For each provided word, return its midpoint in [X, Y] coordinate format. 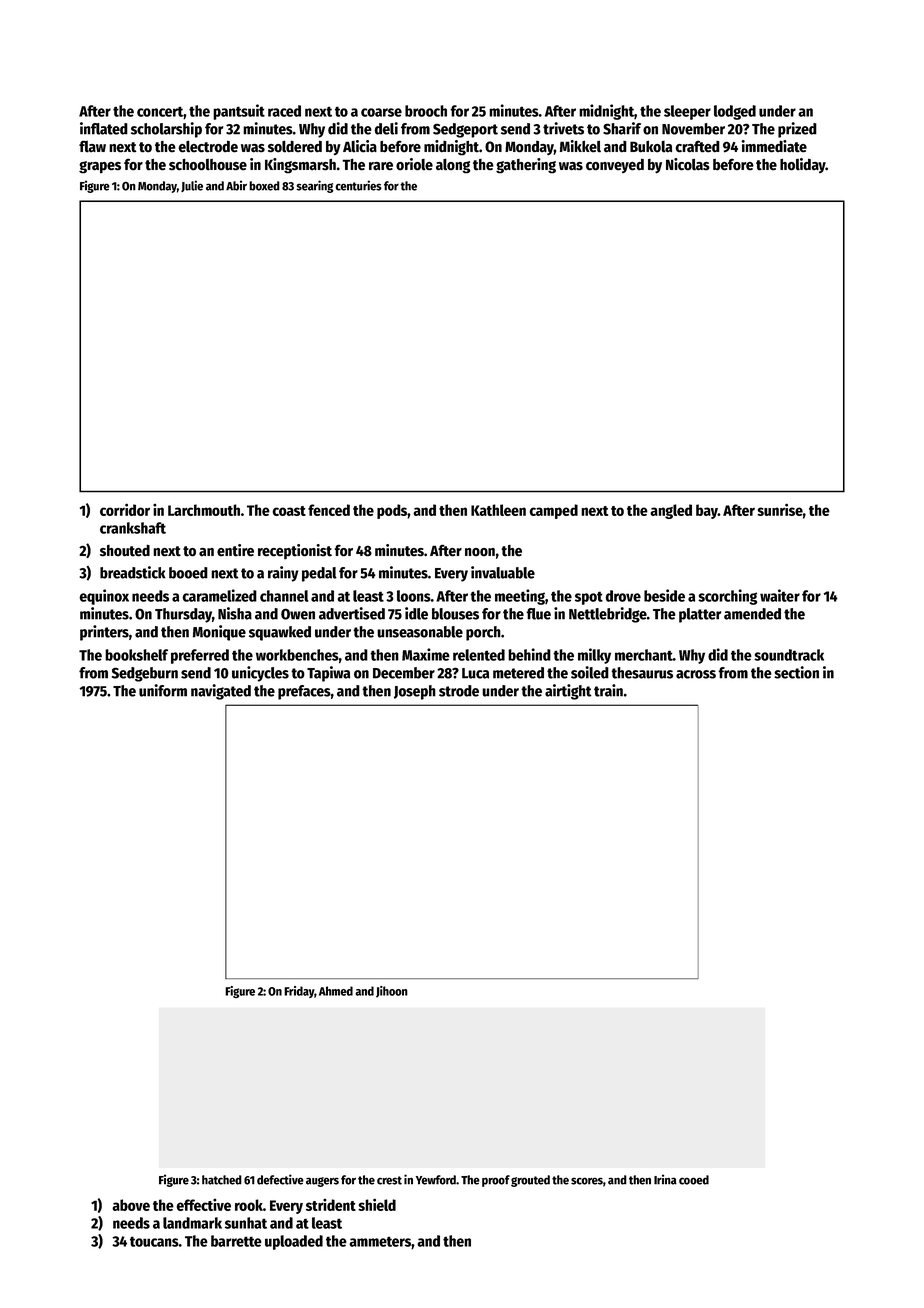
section [796, 672]
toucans [154, 1241]
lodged [735, 112]
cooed [694, 1180]
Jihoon [392, 992]
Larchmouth [204, 510]
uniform [163, 690]
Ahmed [336, 991]
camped [553, 511]
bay [707, 511]
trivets [563, 128]
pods [392, 511]
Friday [299, 992]
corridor [125, 509]
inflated [104, 128]
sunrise [780, 509]
